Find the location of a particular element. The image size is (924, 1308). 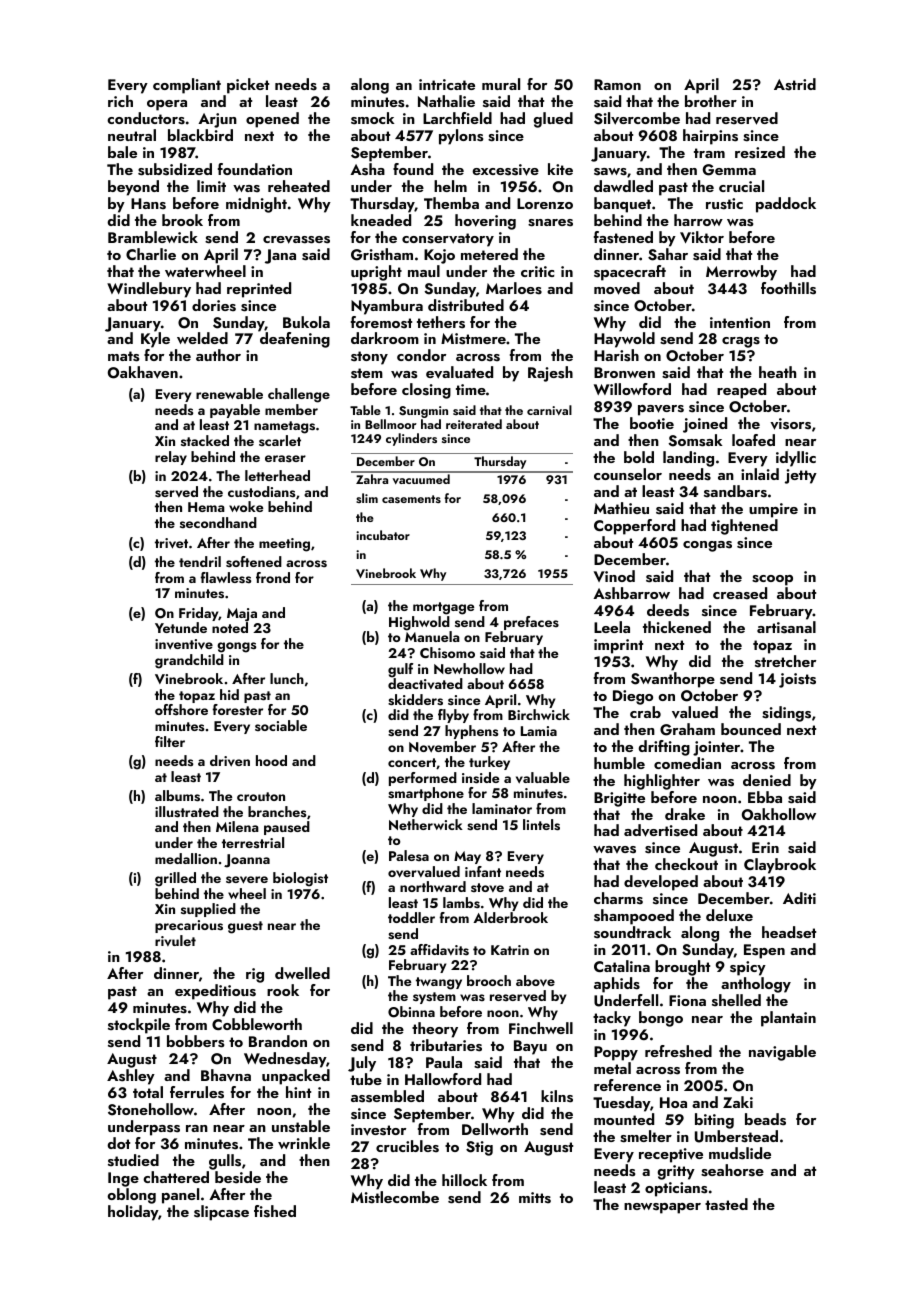

Mistlecombe is located at coordinates (395, 1197).
